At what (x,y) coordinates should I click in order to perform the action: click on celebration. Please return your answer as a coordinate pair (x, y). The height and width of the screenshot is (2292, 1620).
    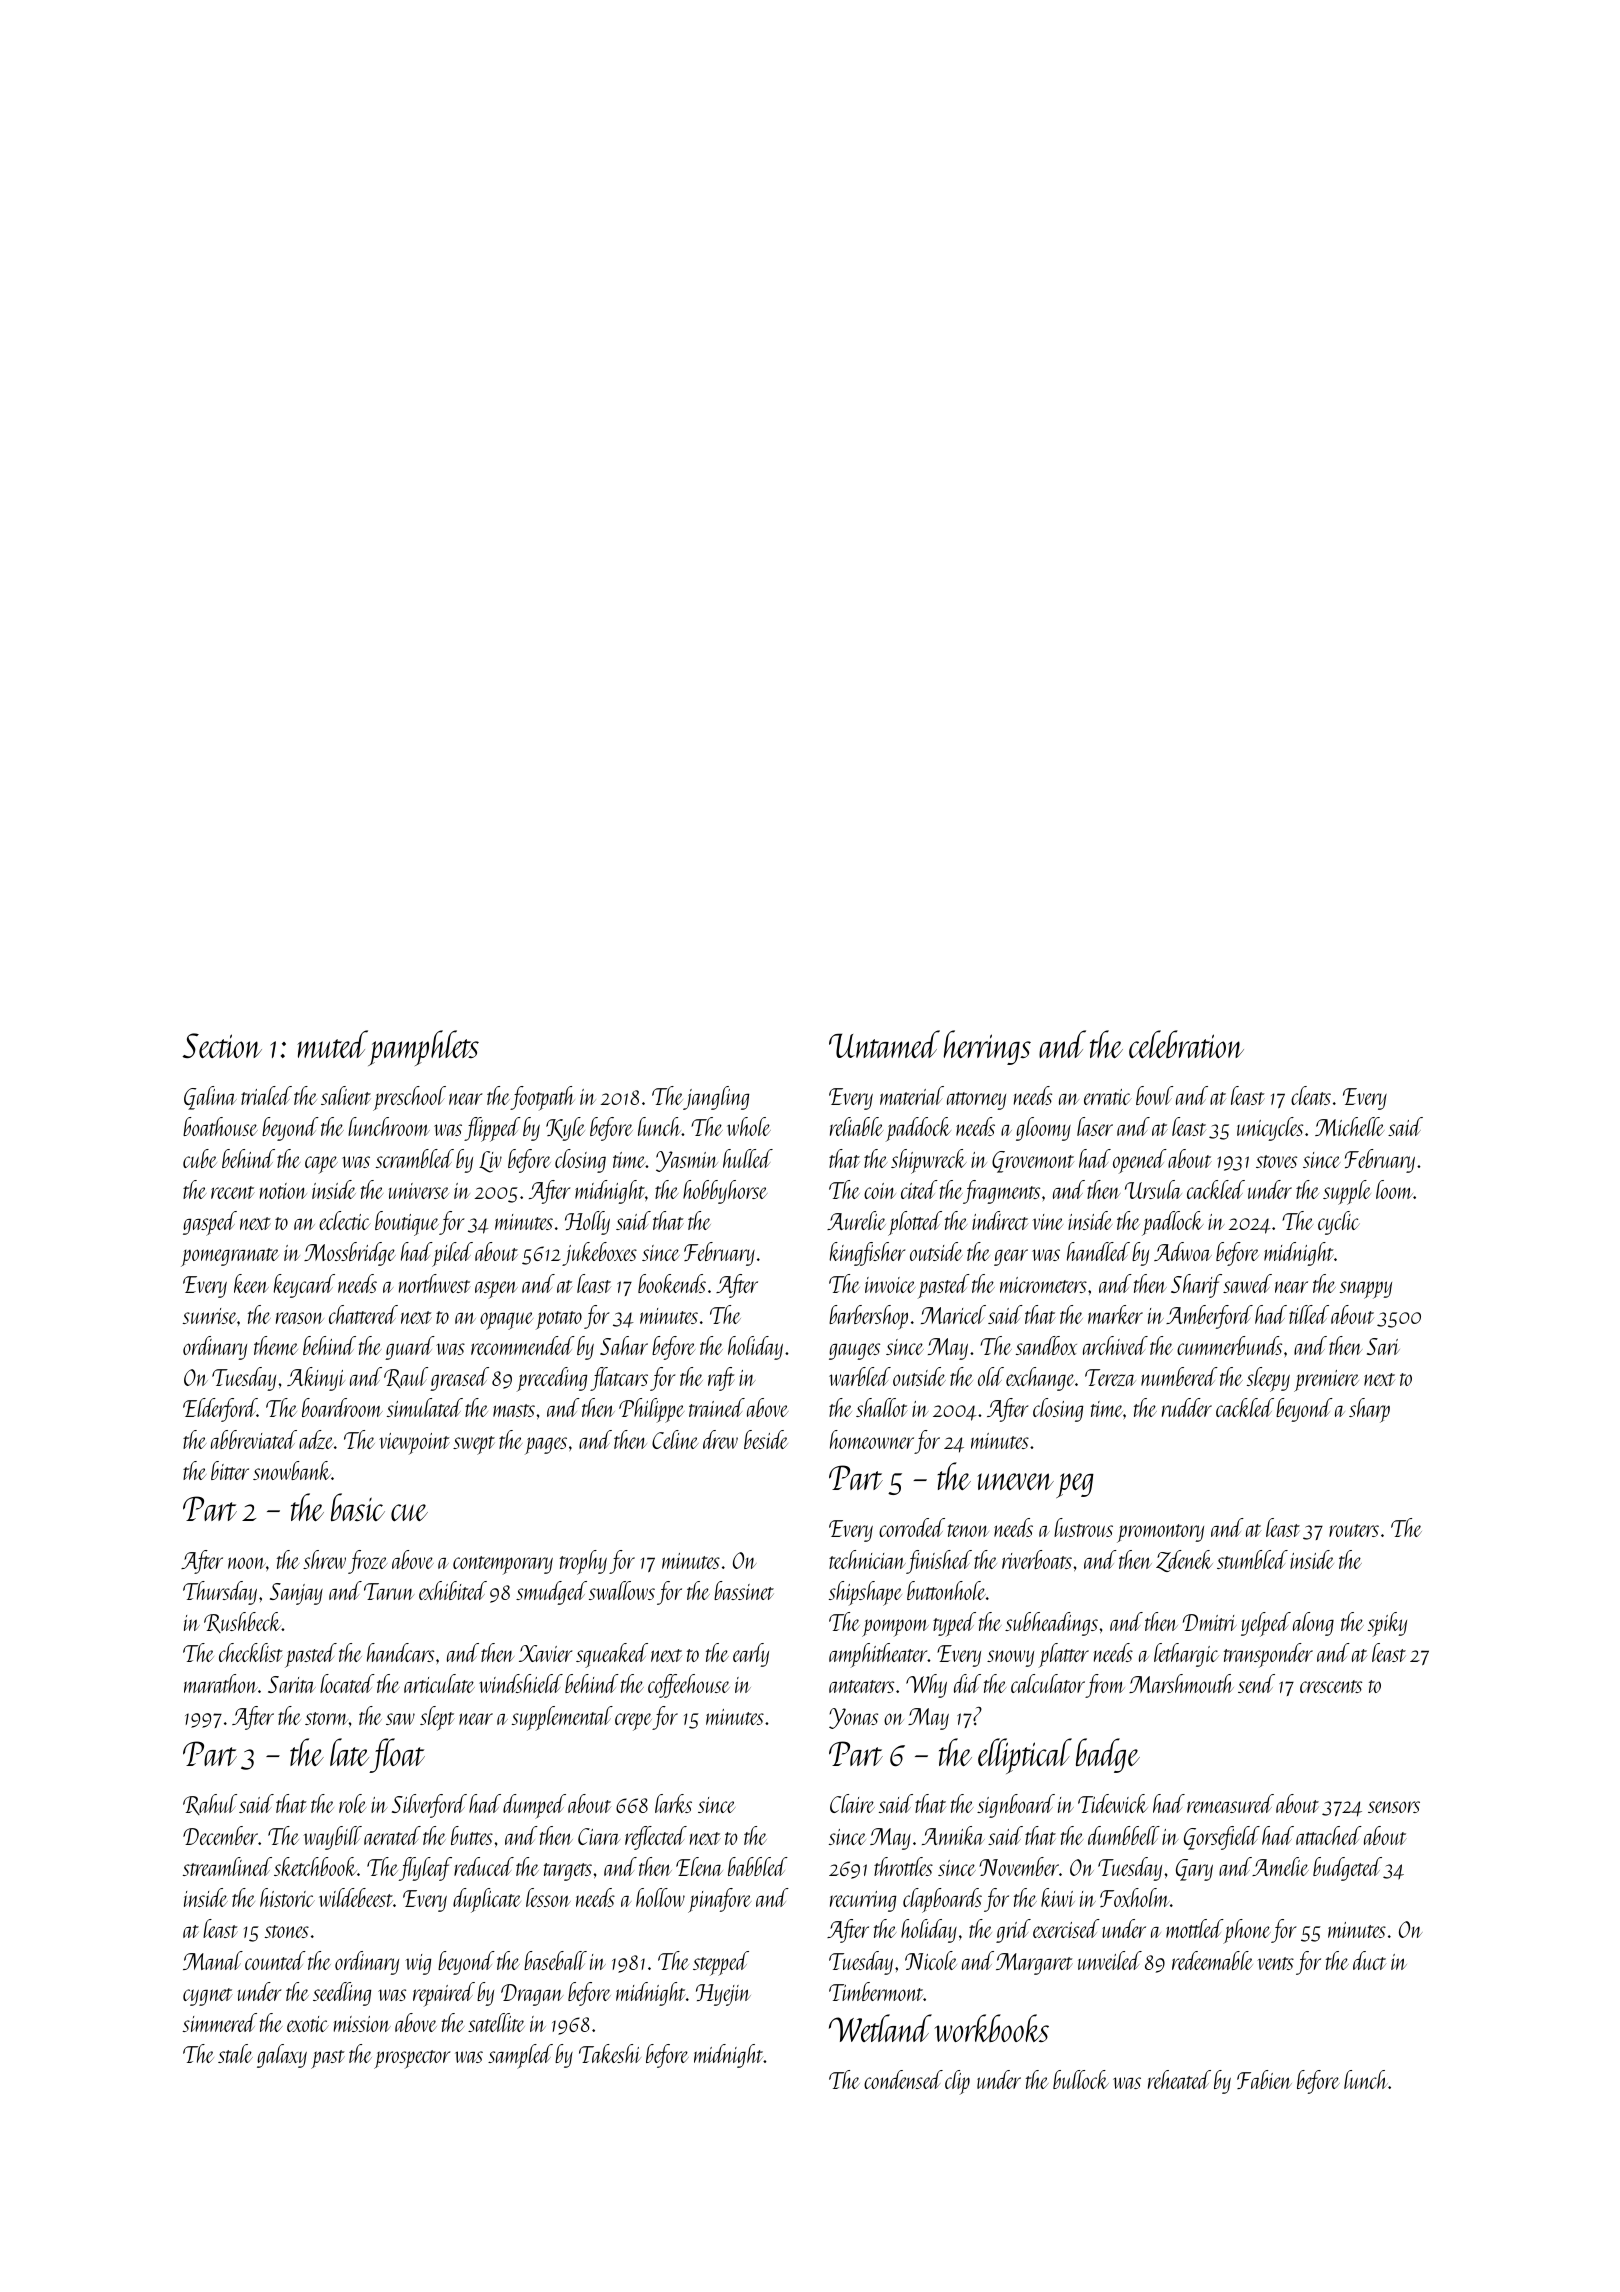
    Looking at the image, I should click on (1186, 1044).
